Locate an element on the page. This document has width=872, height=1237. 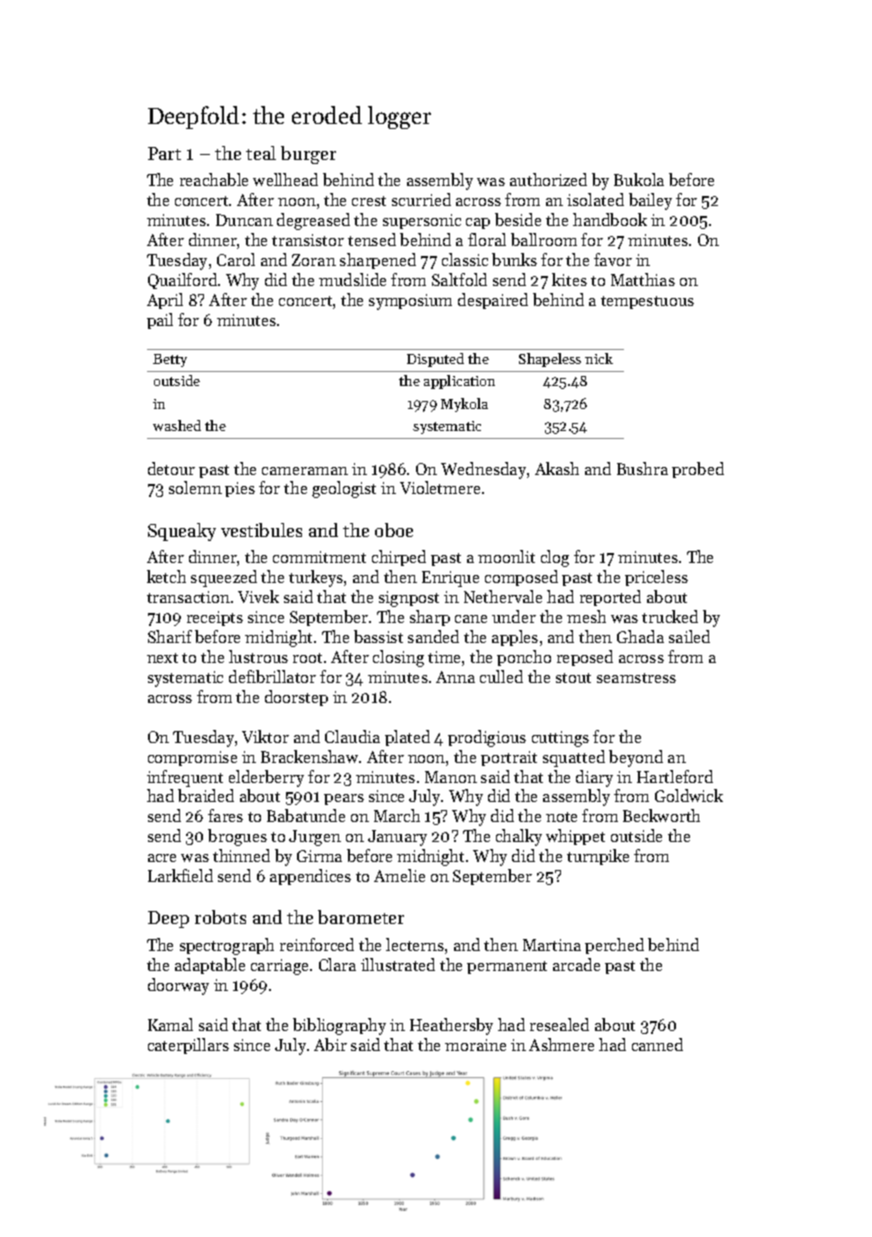
Part is located at coordinates (164, 153).
